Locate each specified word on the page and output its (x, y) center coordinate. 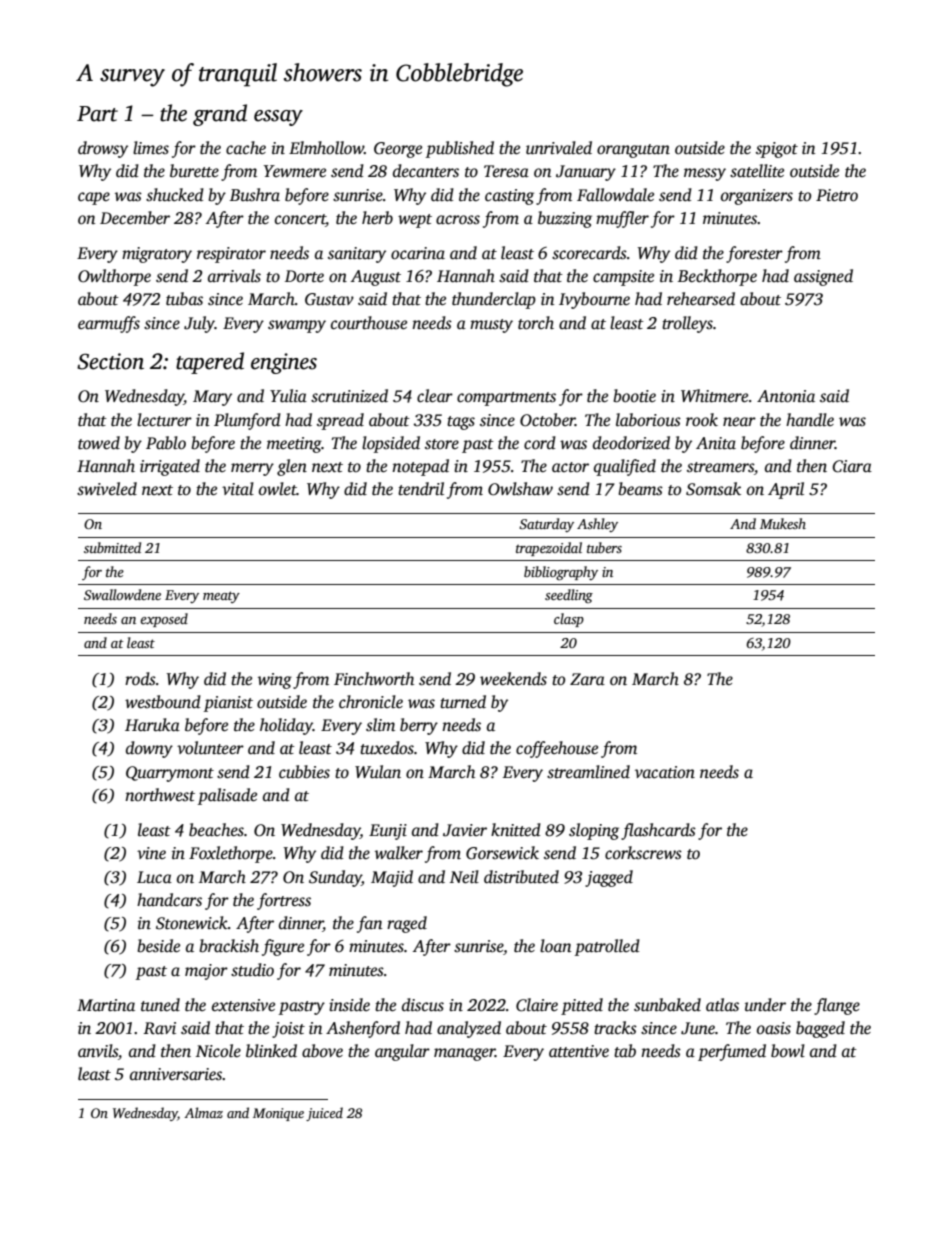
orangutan (633, 151)
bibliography (561, 573)
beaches (216, 830)
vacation (665, 772)
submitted (112, 547)
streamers (720, 467)
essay (278, 118)
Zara (587, 679)
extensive (243, 1005)
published (460, 149)
